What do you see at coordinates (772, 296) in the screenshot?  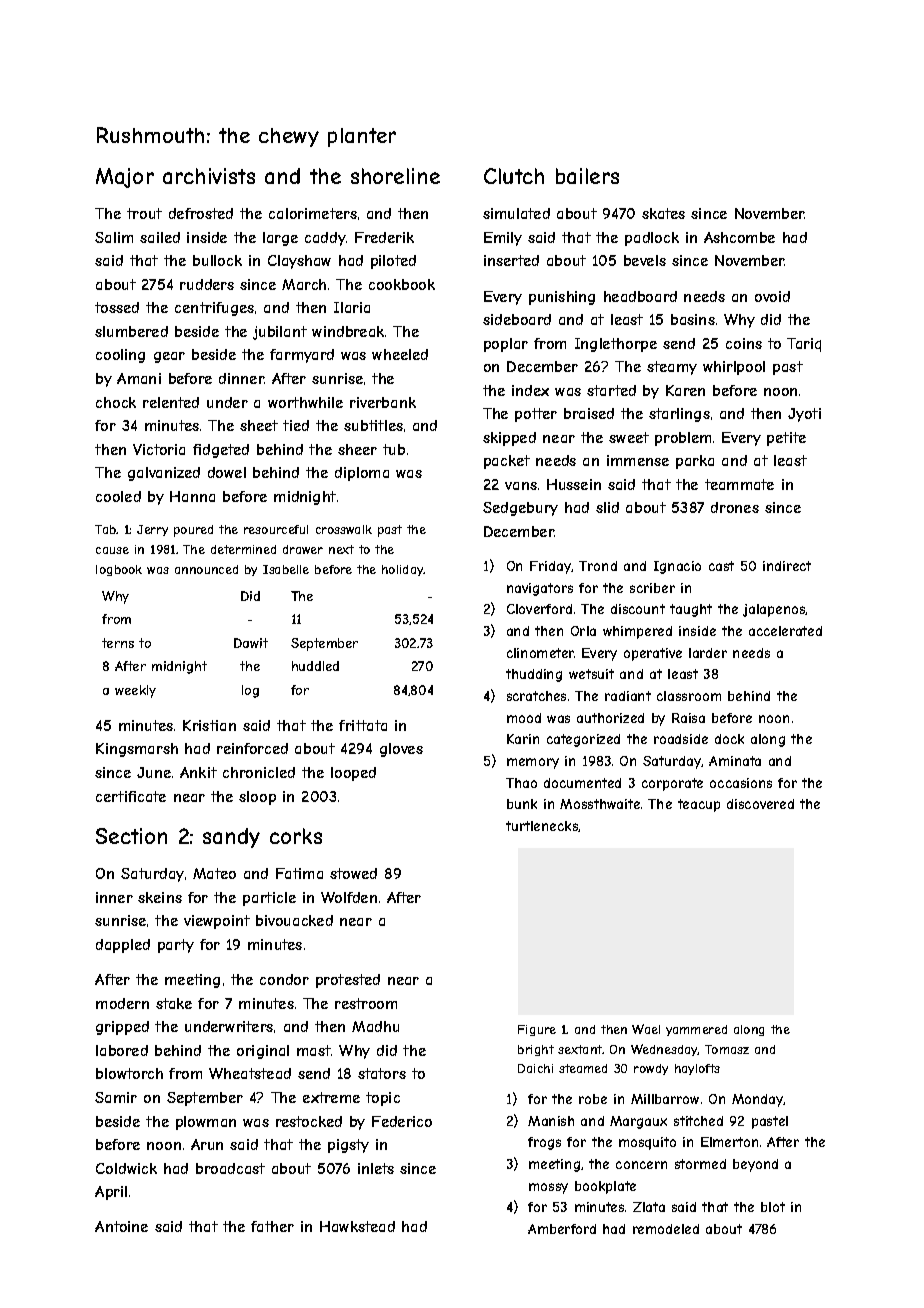 I see `ovoid` at bounding box center [772, 296].
